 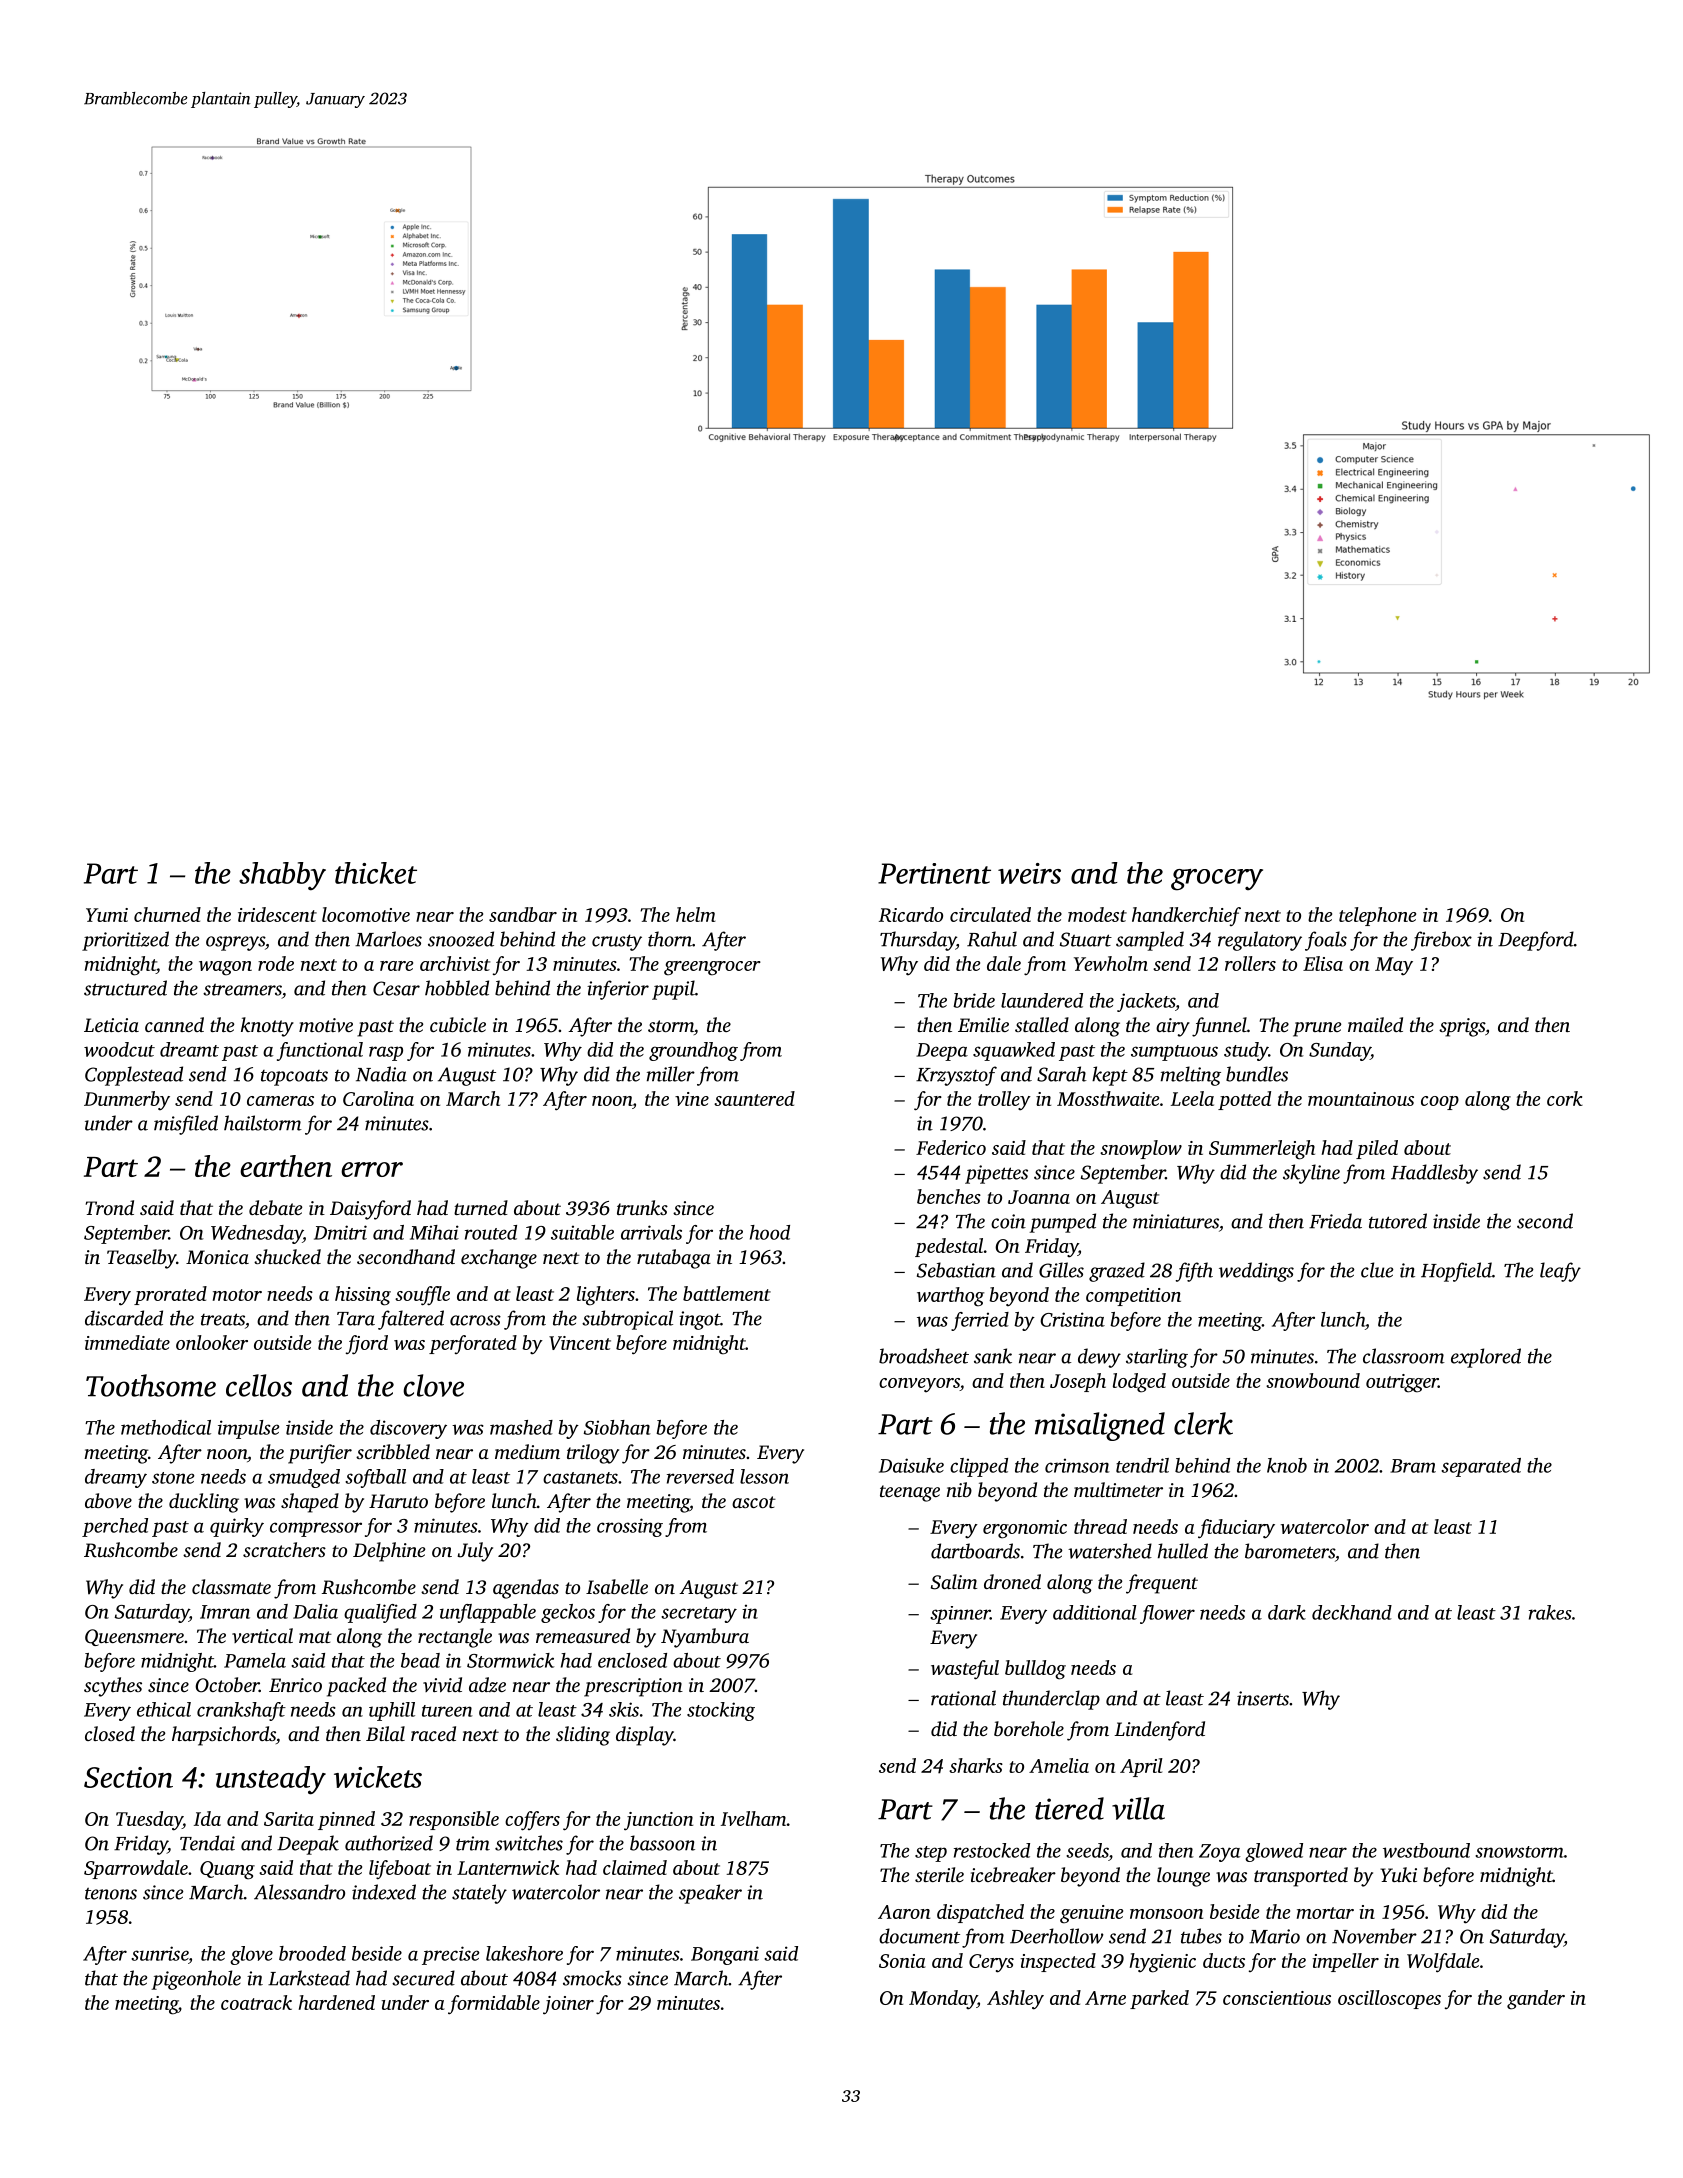 What do you see at coordinates (1217, 880) in the page?
I see `grocery` at bounding box center [1217, 880].
